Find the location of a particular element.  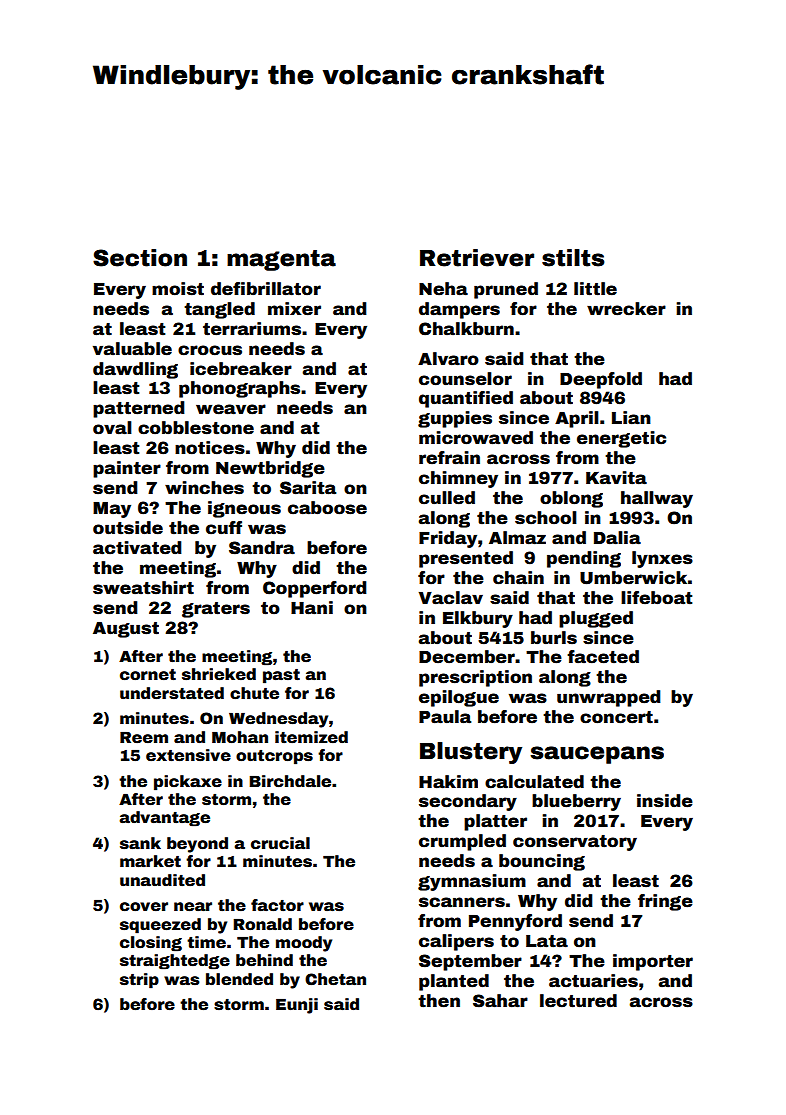

sank is located at coordinates (140, 843).
